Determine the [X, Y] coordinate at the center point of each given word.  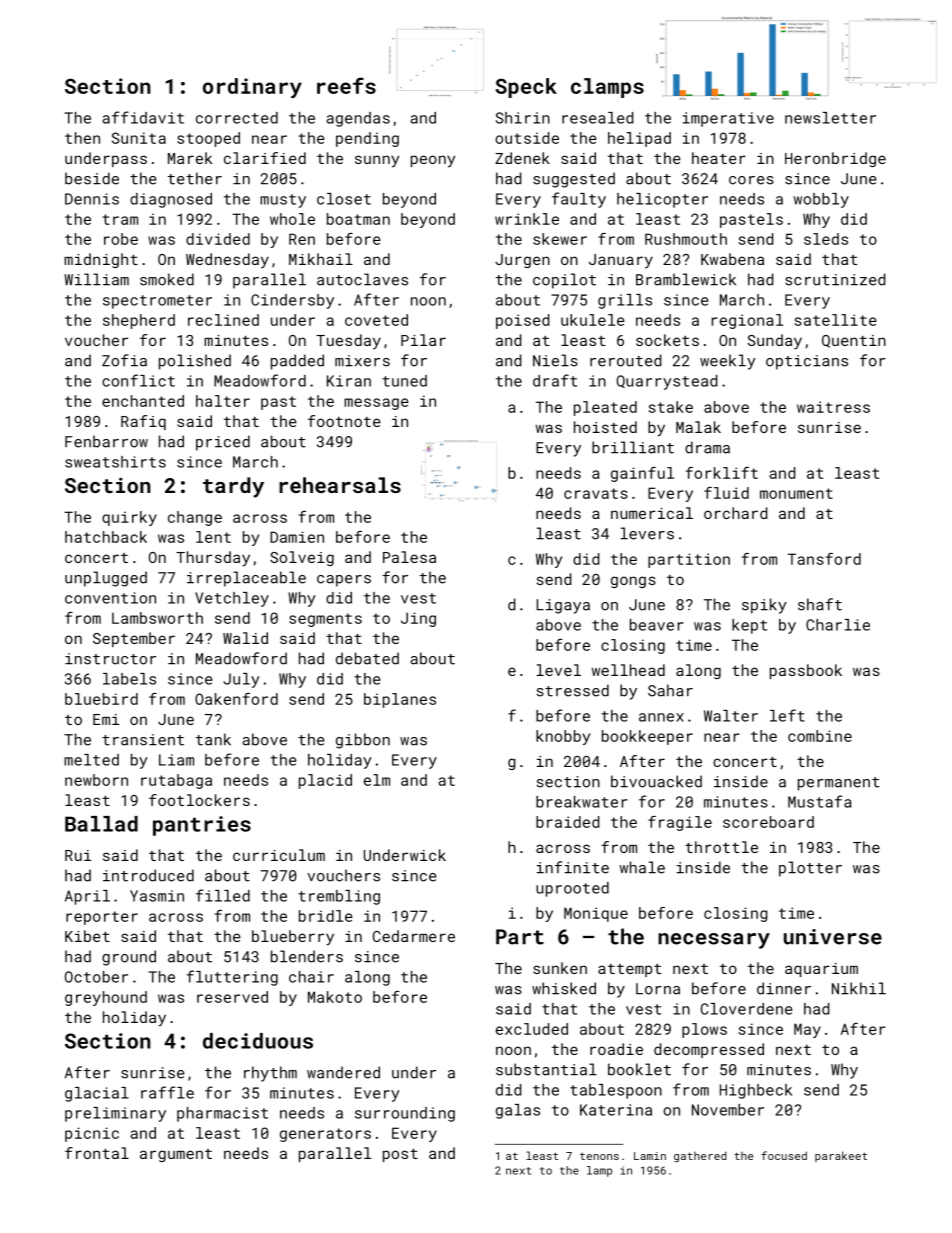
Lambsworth [157, 618]
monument [796, 493]
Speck [526, 88]
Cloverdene [746, 1009]
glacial [97, 1094]
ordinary [252, 88]
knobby [563, 737]
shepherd [139, 321]
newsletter [830, 118]
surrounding [405, 1114]
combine [820, 736]
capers [344, 581]
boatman [358, 219]
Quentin [854, 341]
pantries [202, 826]
